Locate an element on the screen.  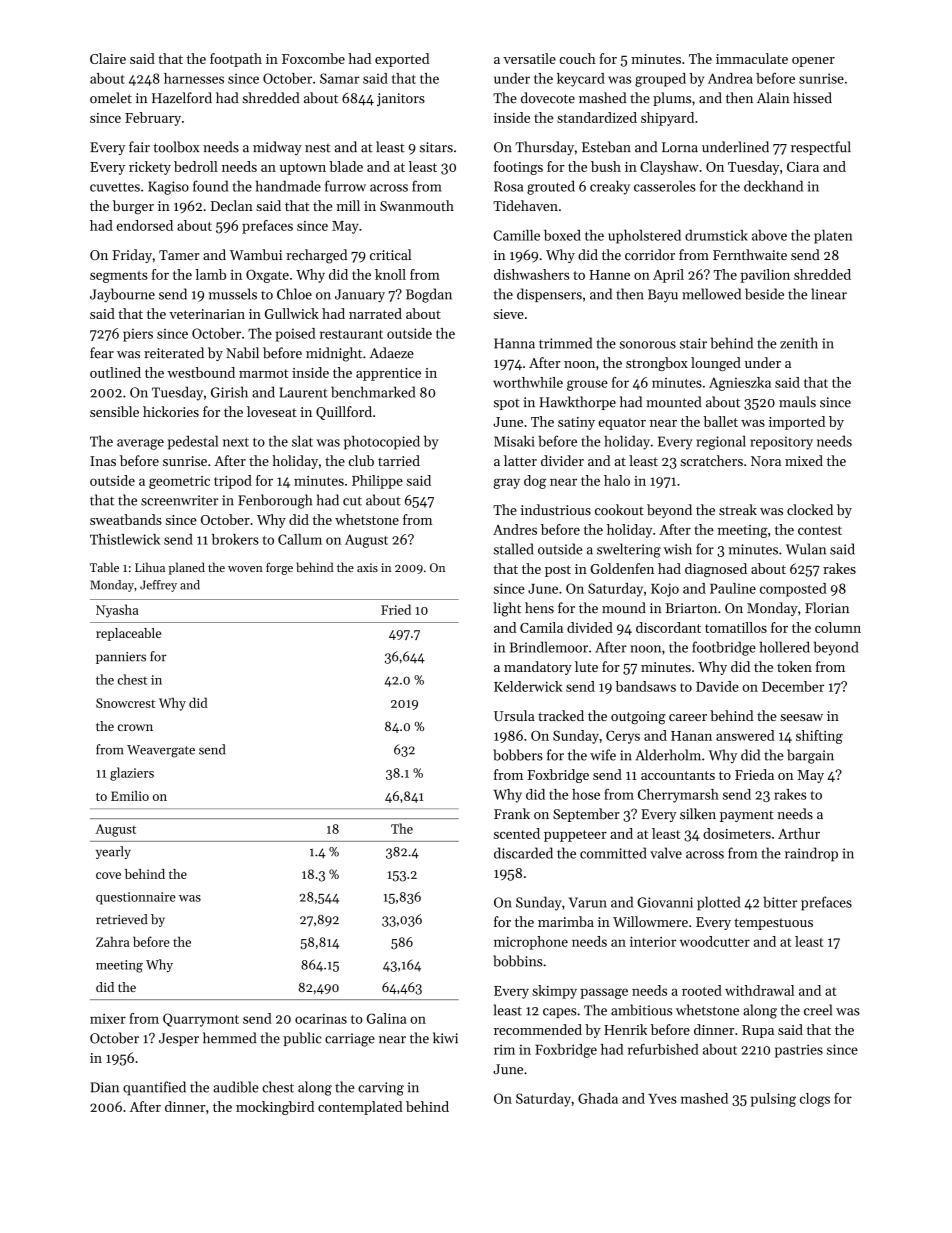
tempestuous is located at coordinates (773, 924).
